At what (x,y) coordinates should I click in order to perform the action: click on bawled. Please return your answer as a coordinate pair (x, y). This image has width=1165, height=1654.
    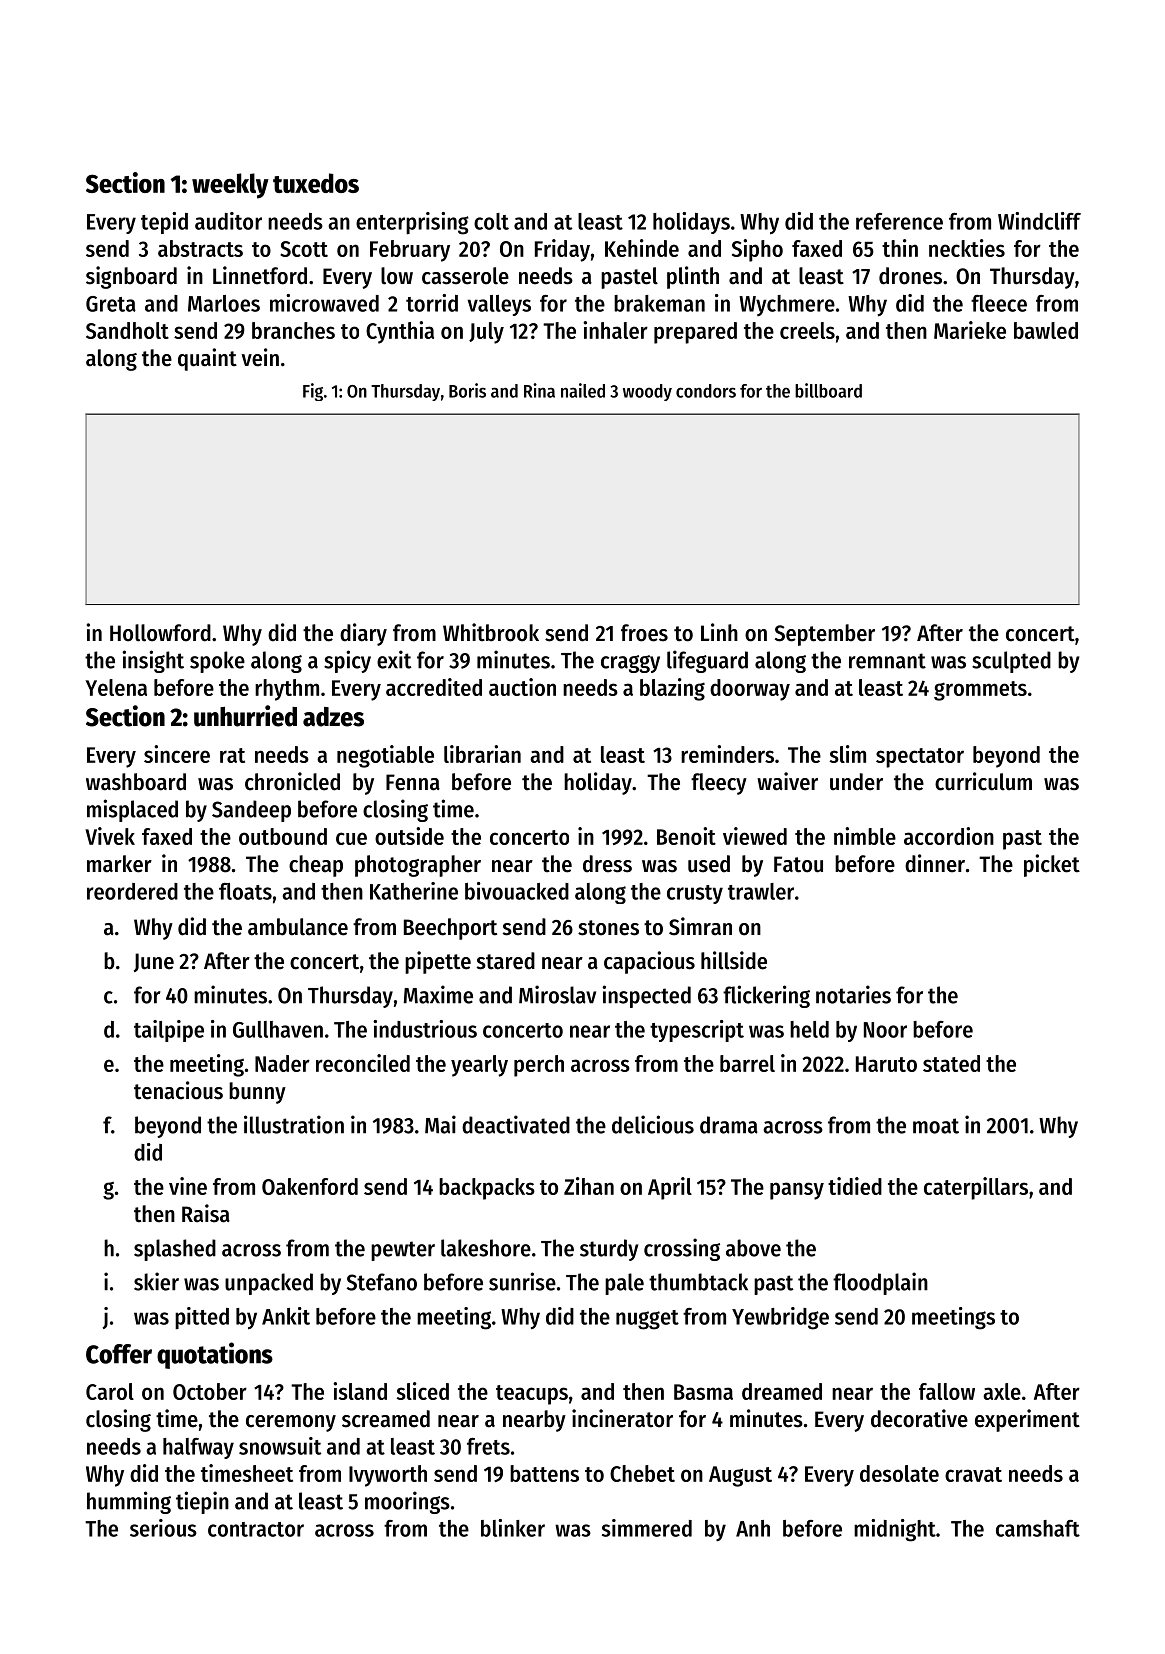
    Looking at the image, I should click on (1046, 330).
